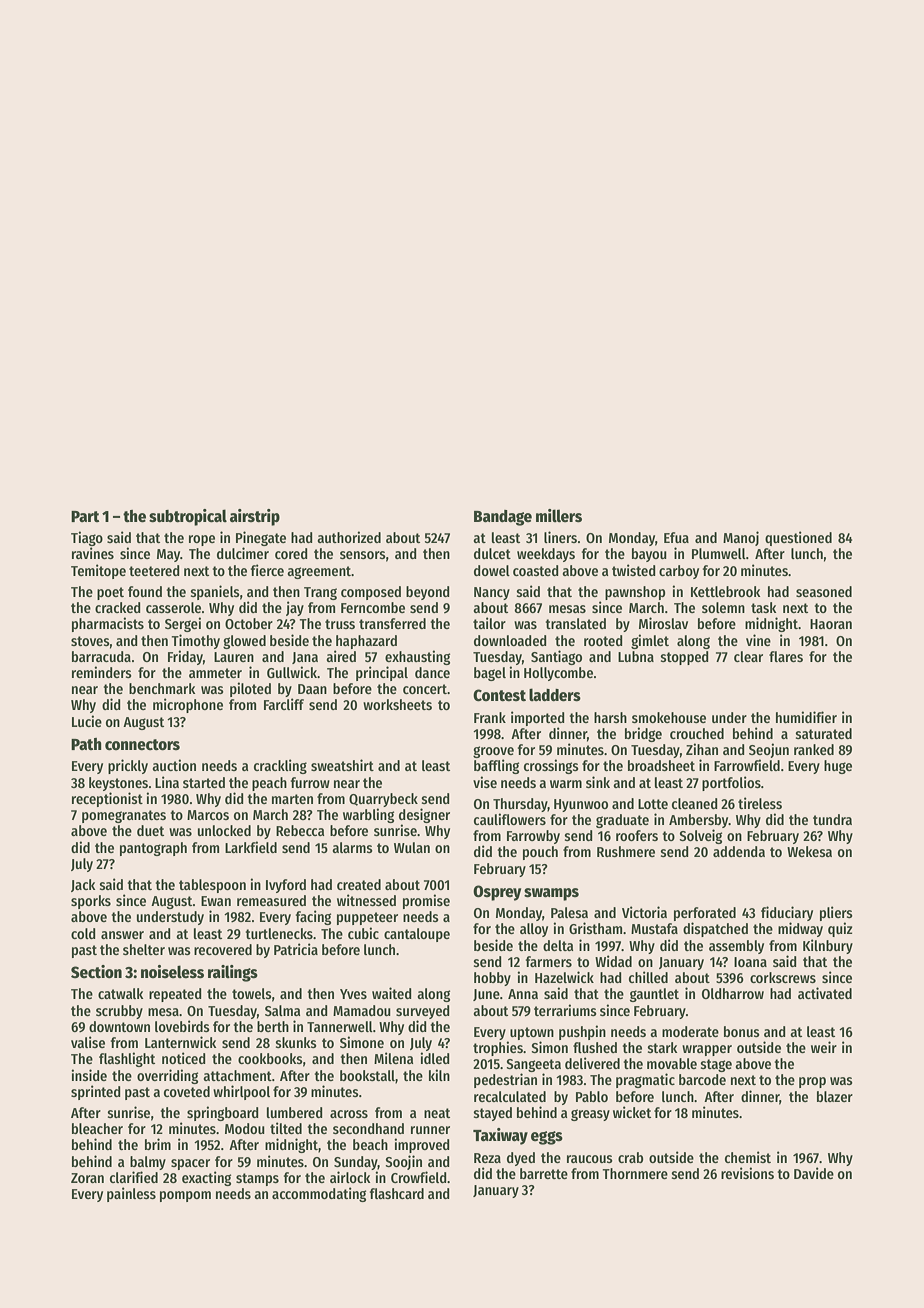  I want to click on fiduciary, so click(787, 913).
